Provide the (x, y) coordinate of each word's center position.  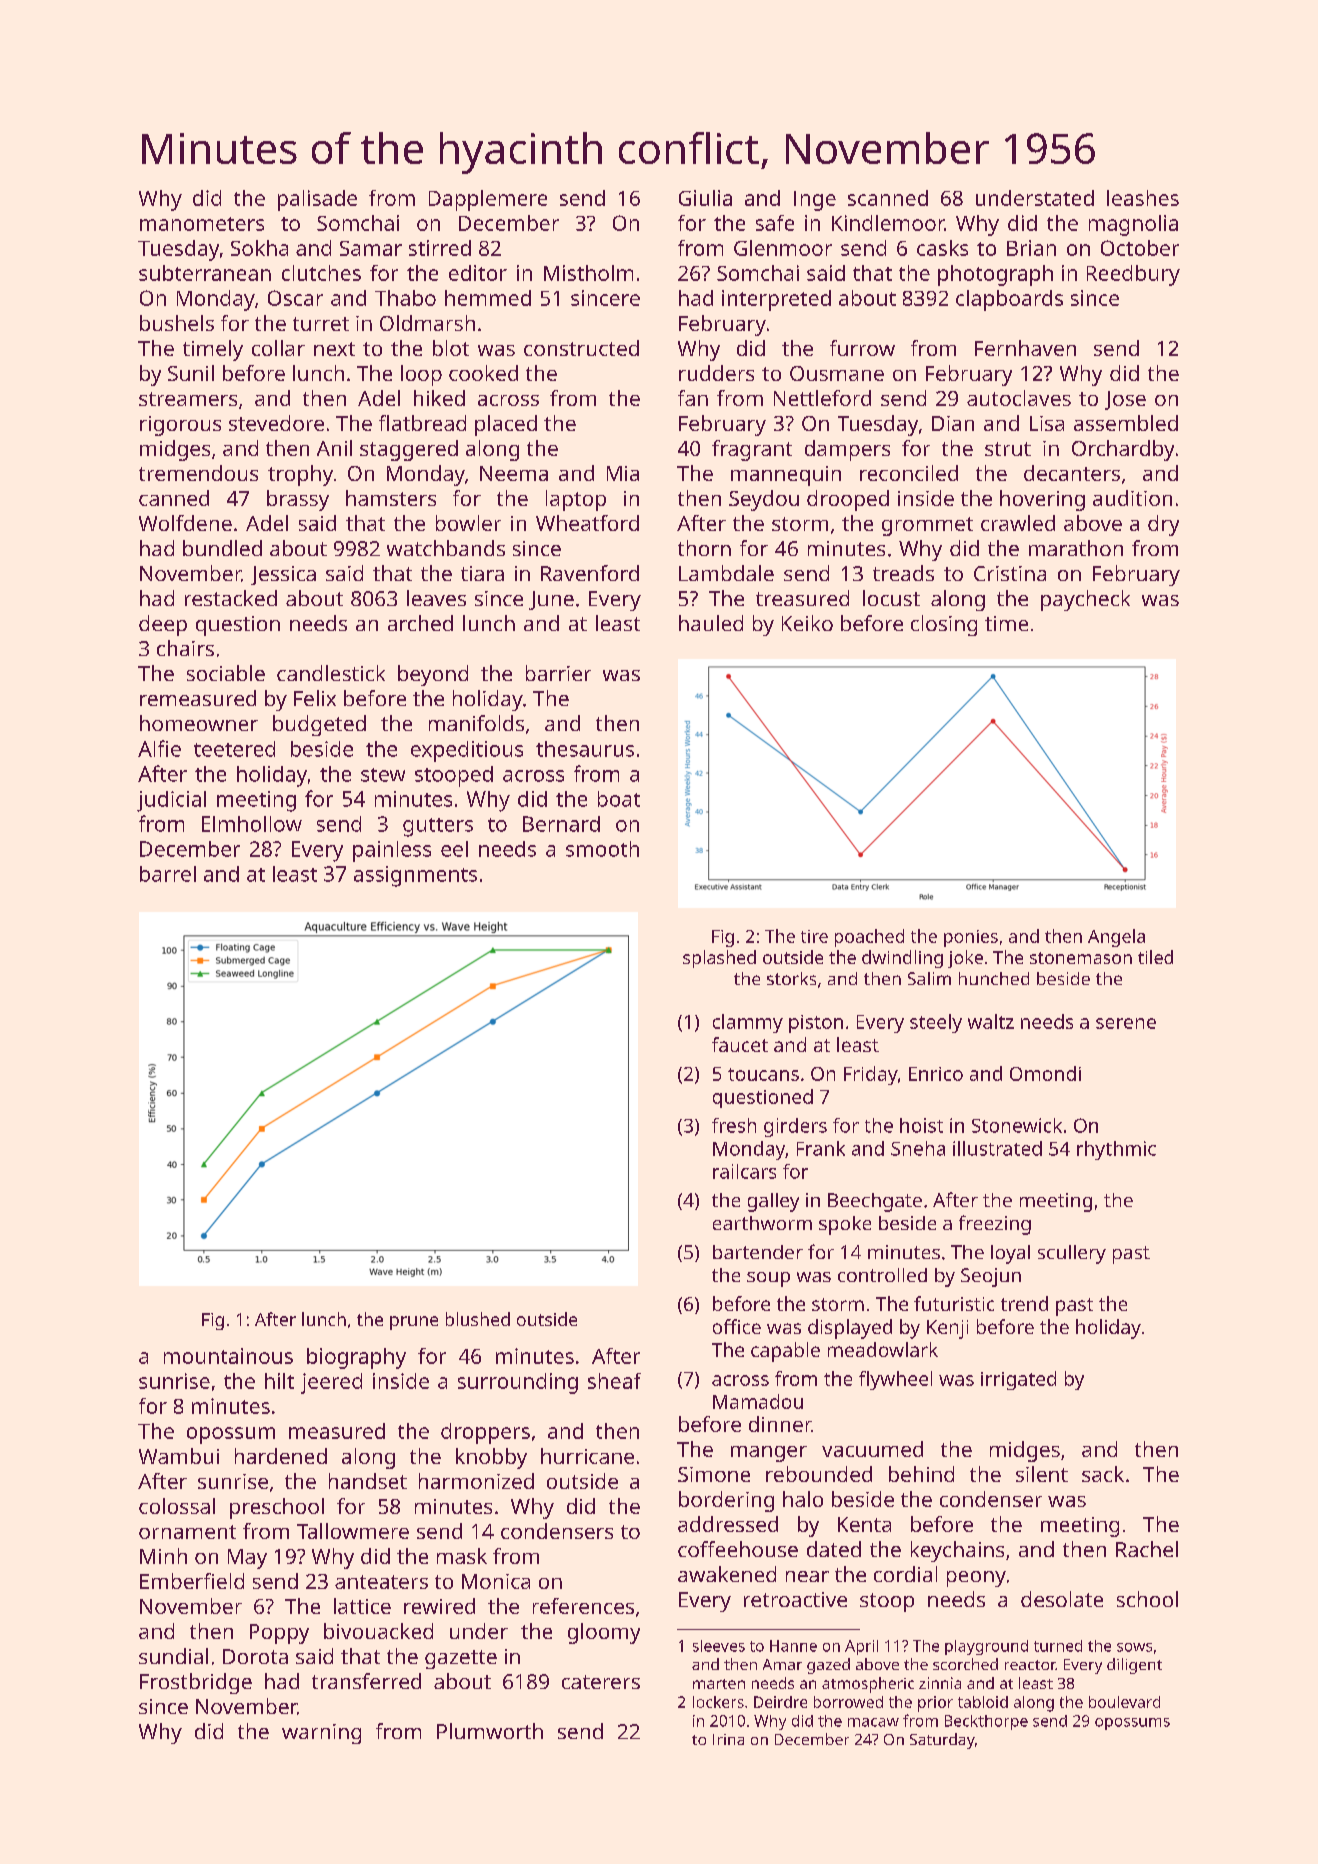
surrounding (518, 1383)
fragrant (752, 450)
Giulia (705, 198)
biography (356, 1358)
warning (321, 1734)
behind (921, 1474)
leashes (1143, 198)
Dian (953, 423)
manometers (202, 224)
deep (163, 625)
